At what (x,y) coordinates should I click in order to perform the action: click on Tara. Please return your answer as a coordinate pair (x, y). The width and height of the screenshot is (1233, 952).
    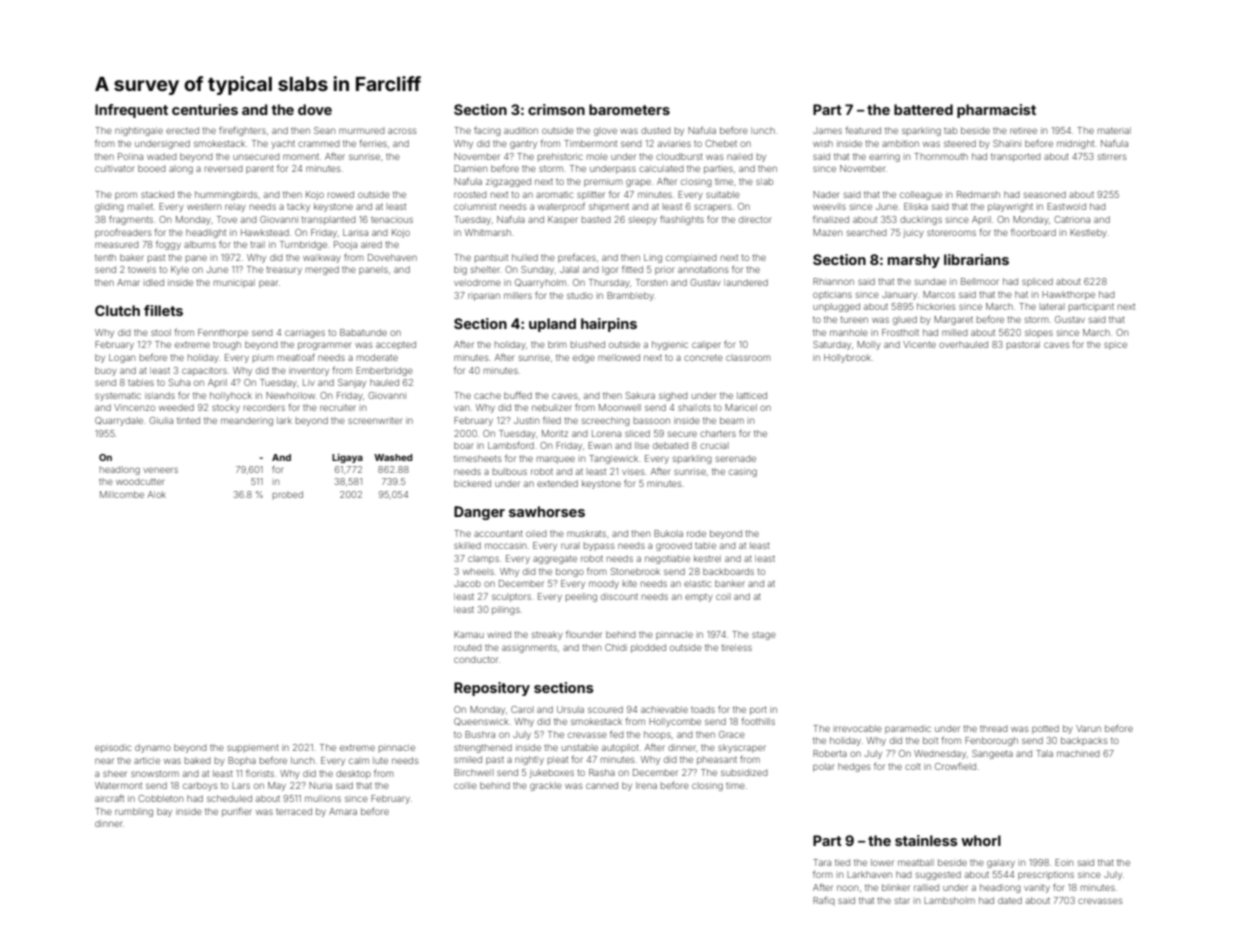
    Looking at the image, I should click on (822, 862).
